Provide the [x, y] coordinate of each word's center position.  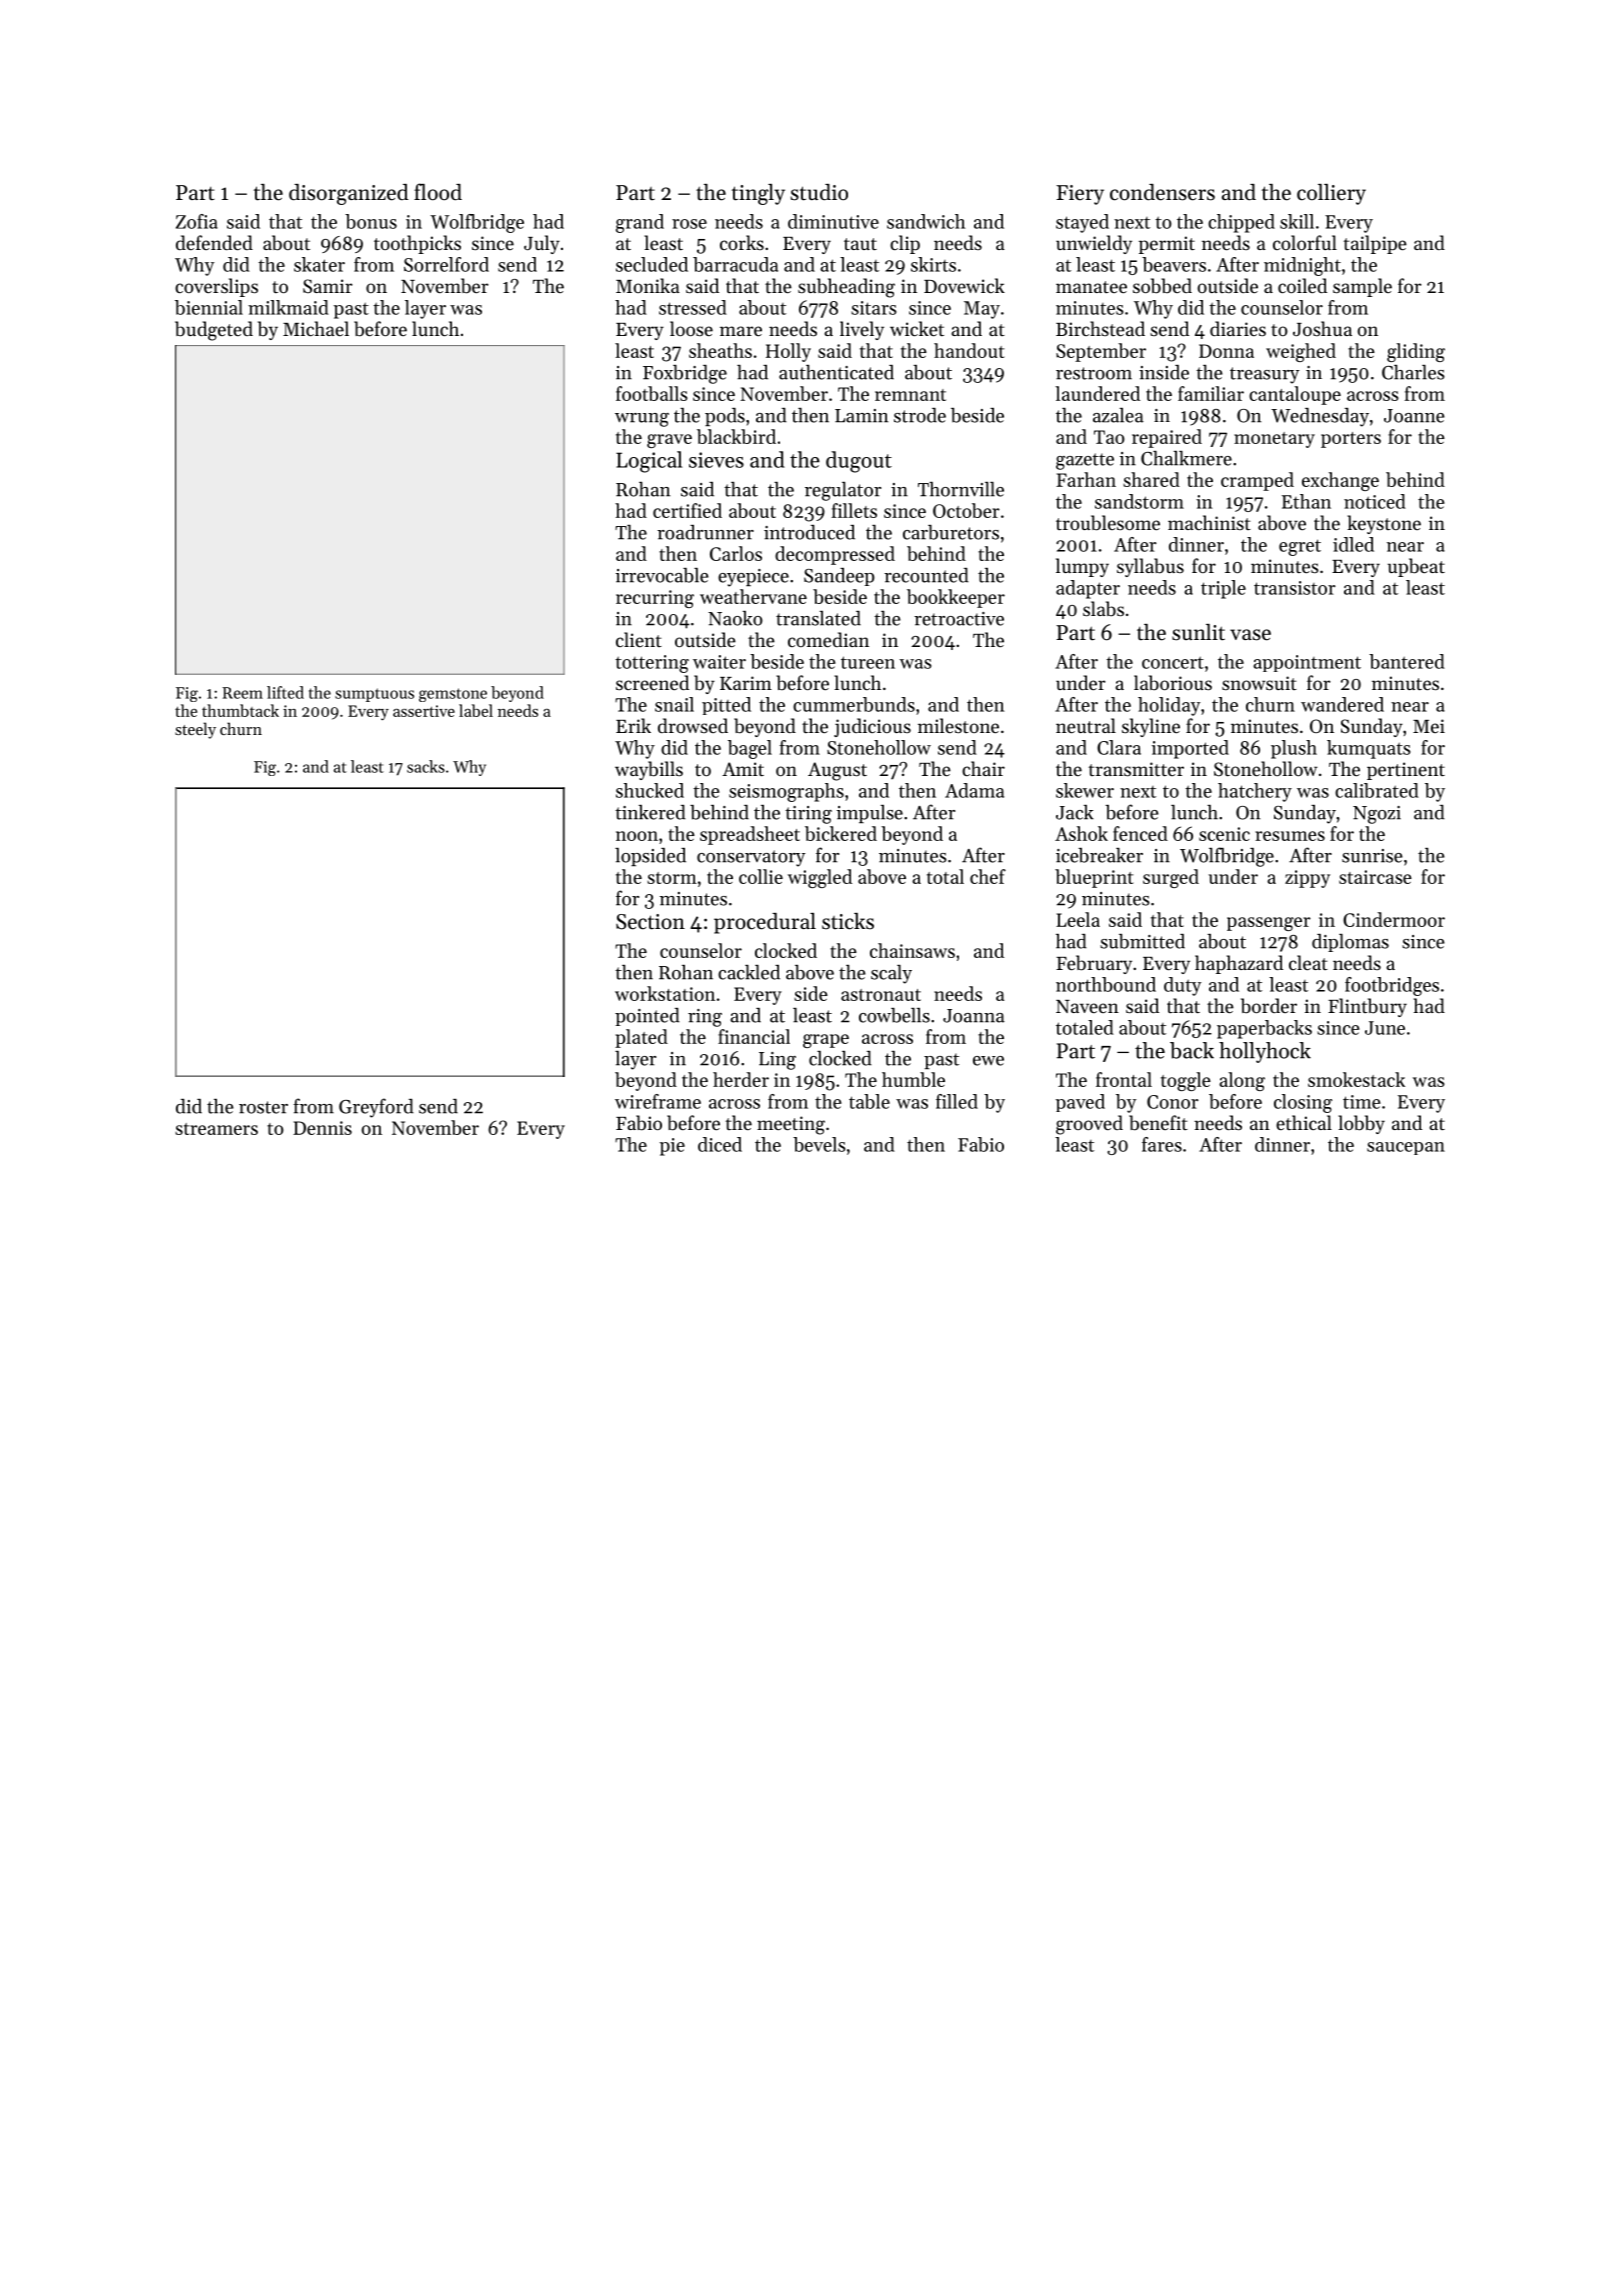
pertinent [1406, 771]
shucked [650, 790]
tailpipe [1375, 244]
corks [742, 242]
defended [214, 242]
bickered [841, 833]
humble [913, 1079]
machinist [1209, 522]
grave [669, 441]
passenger [1269, 924]
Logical [649, 462]
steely [195, 730]
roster [263, 1107]
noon [637, 836]
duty [1182, 986]
